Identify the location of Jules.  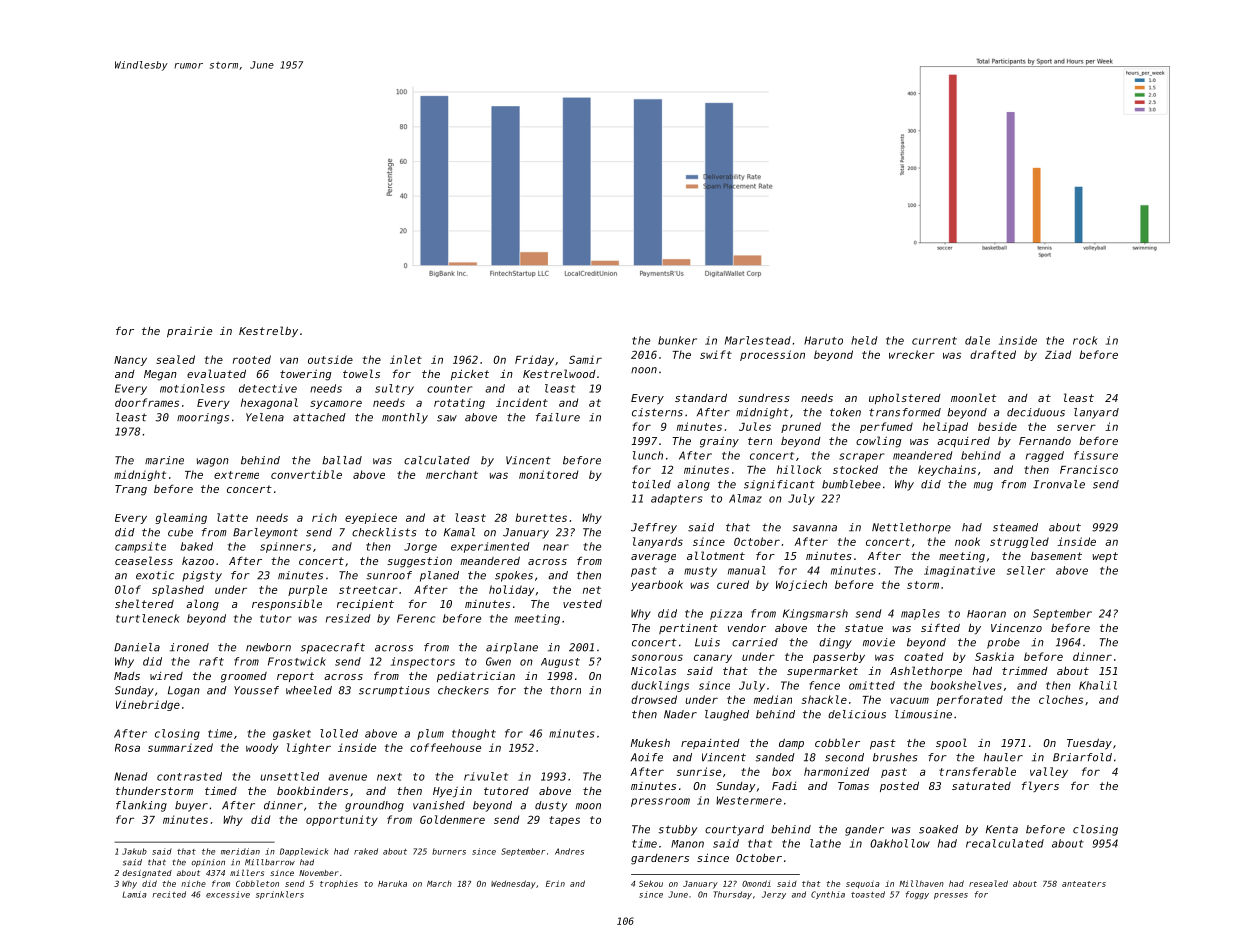
(755, 426).
